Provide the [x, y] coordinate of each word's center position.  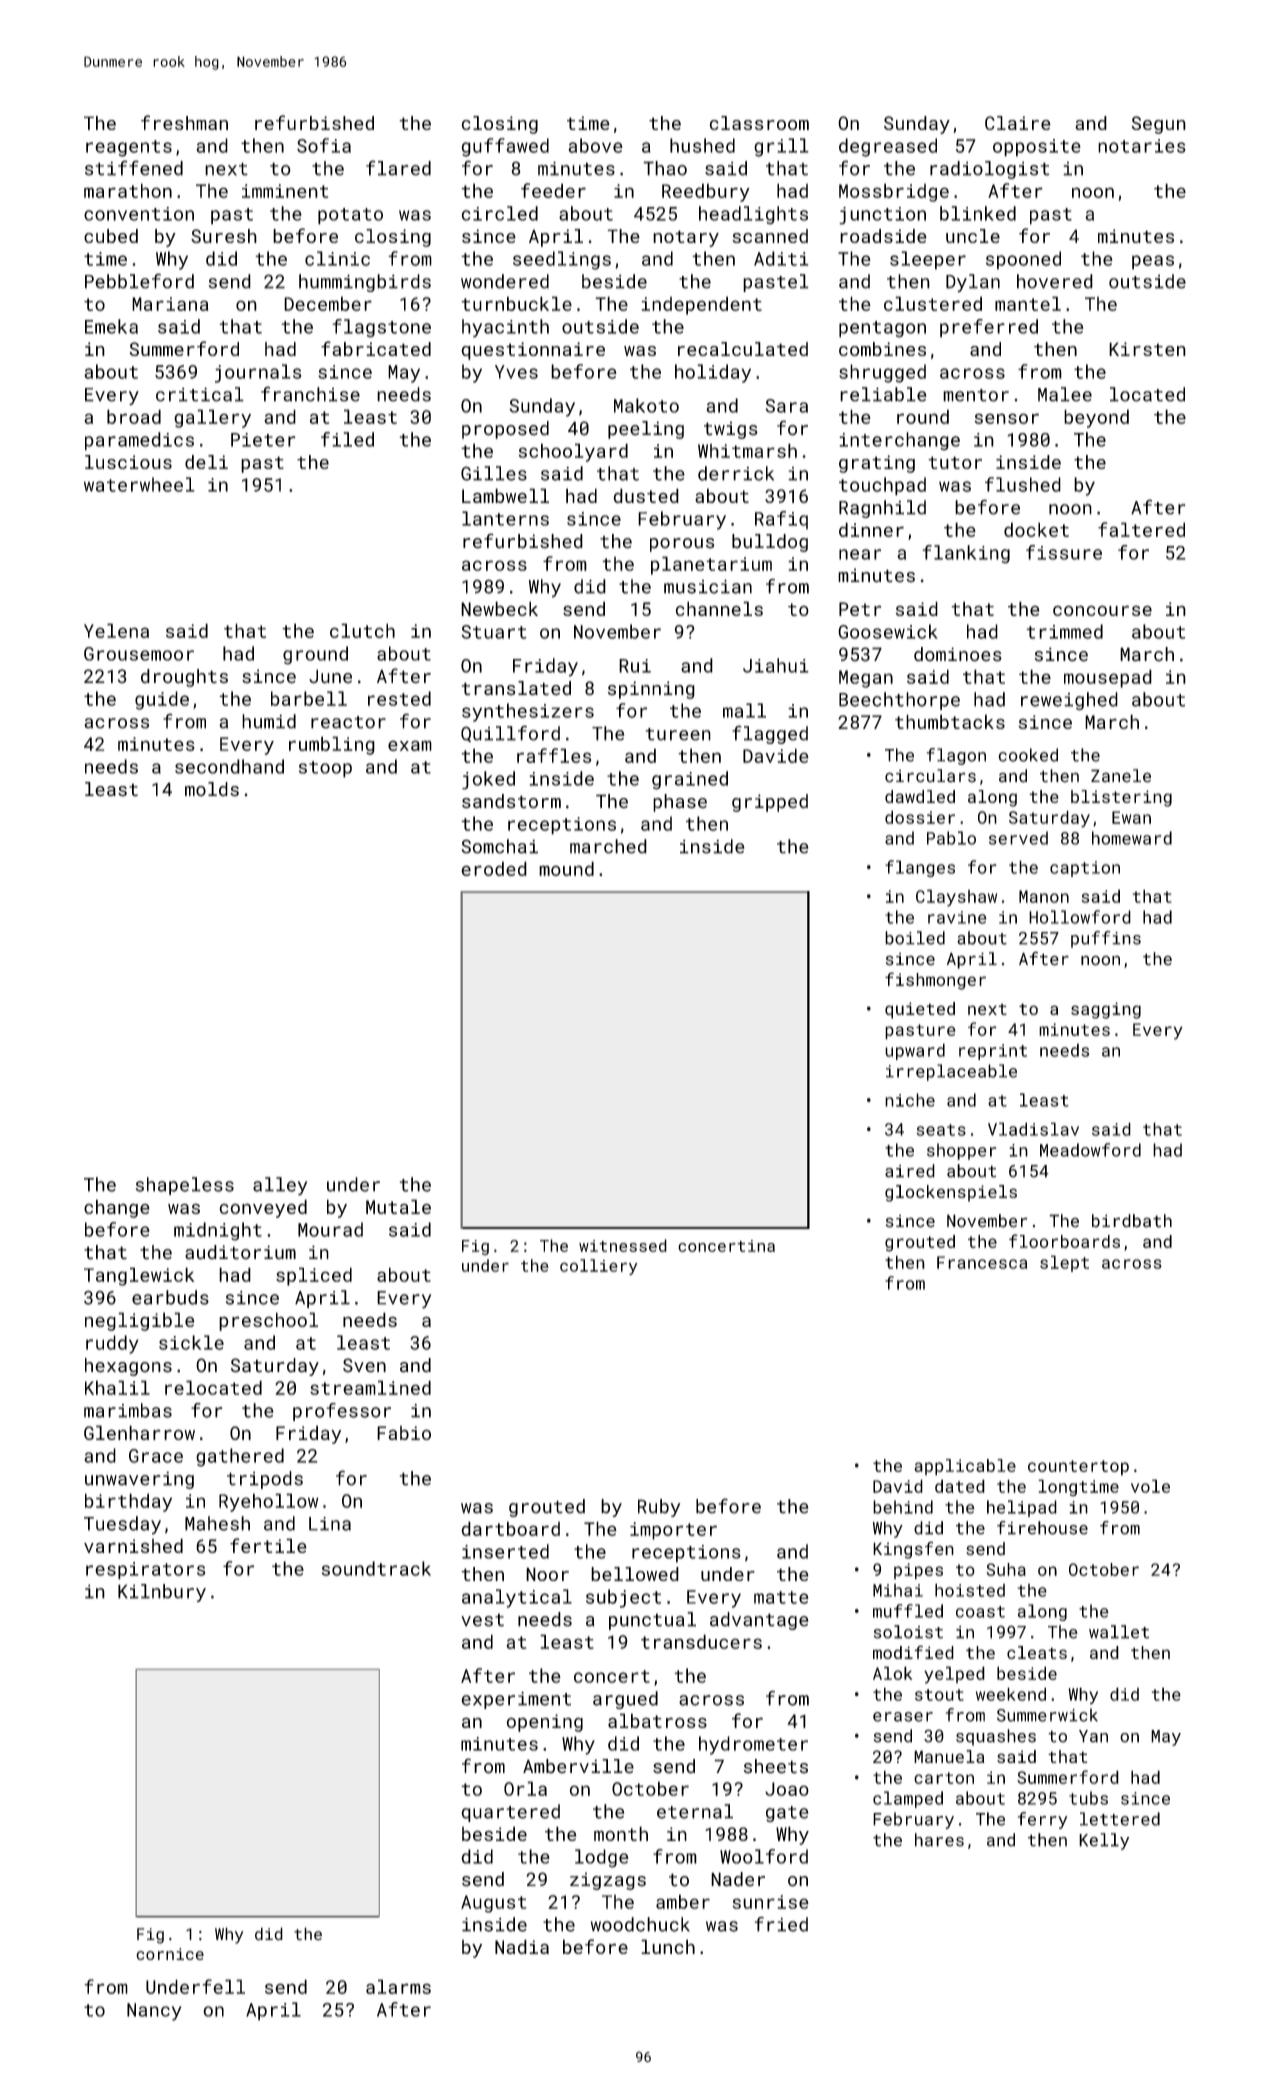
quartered [510, 1813]
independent [701, 305]
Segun [1158, 125]
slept [1064, 1263]
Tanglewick [139, 1276]
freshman [184, 122]
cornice [170, 1954]
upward [915, 1051]
